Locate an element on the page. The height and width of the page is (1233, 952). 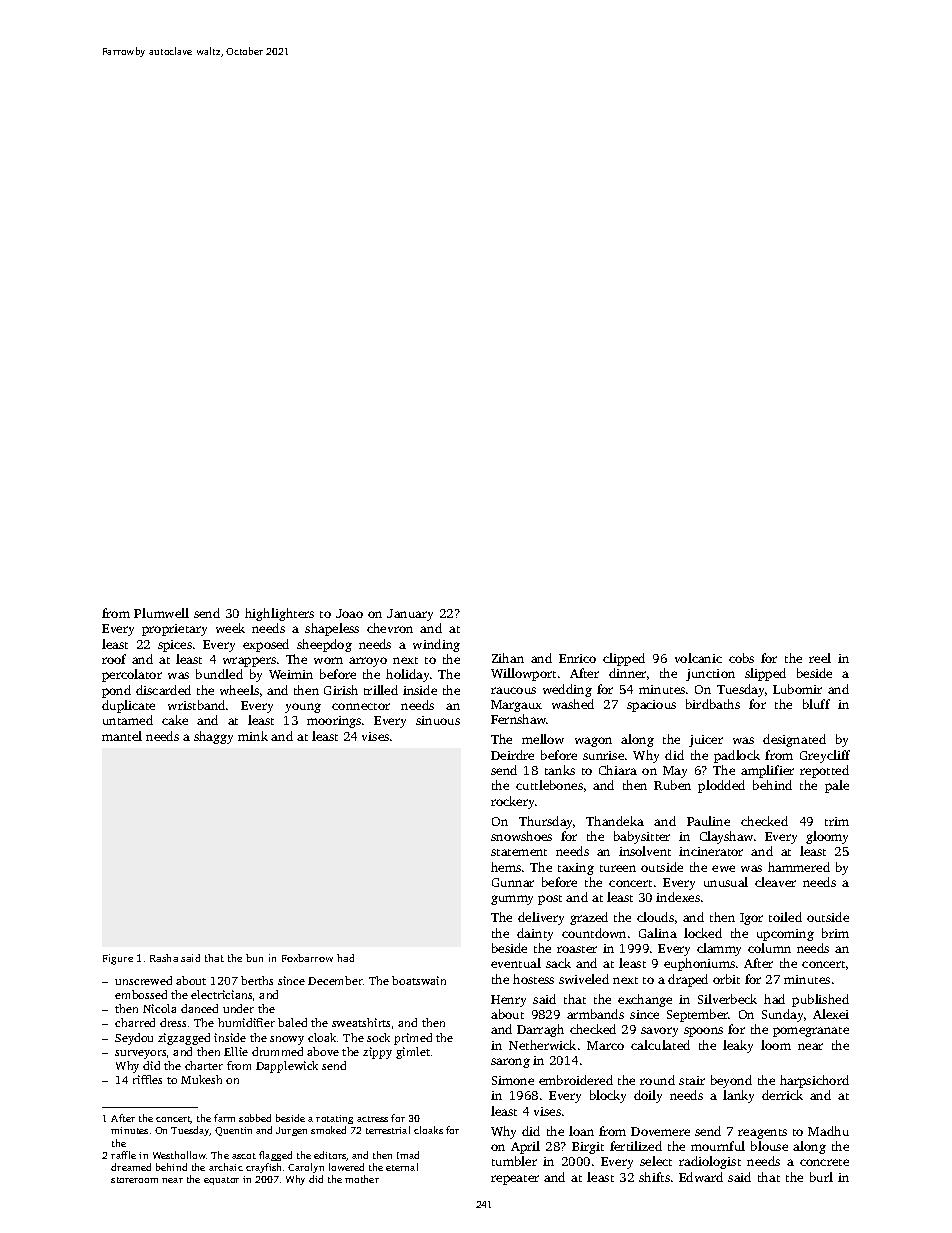
Rasha is located at coordinates (164, 958).
